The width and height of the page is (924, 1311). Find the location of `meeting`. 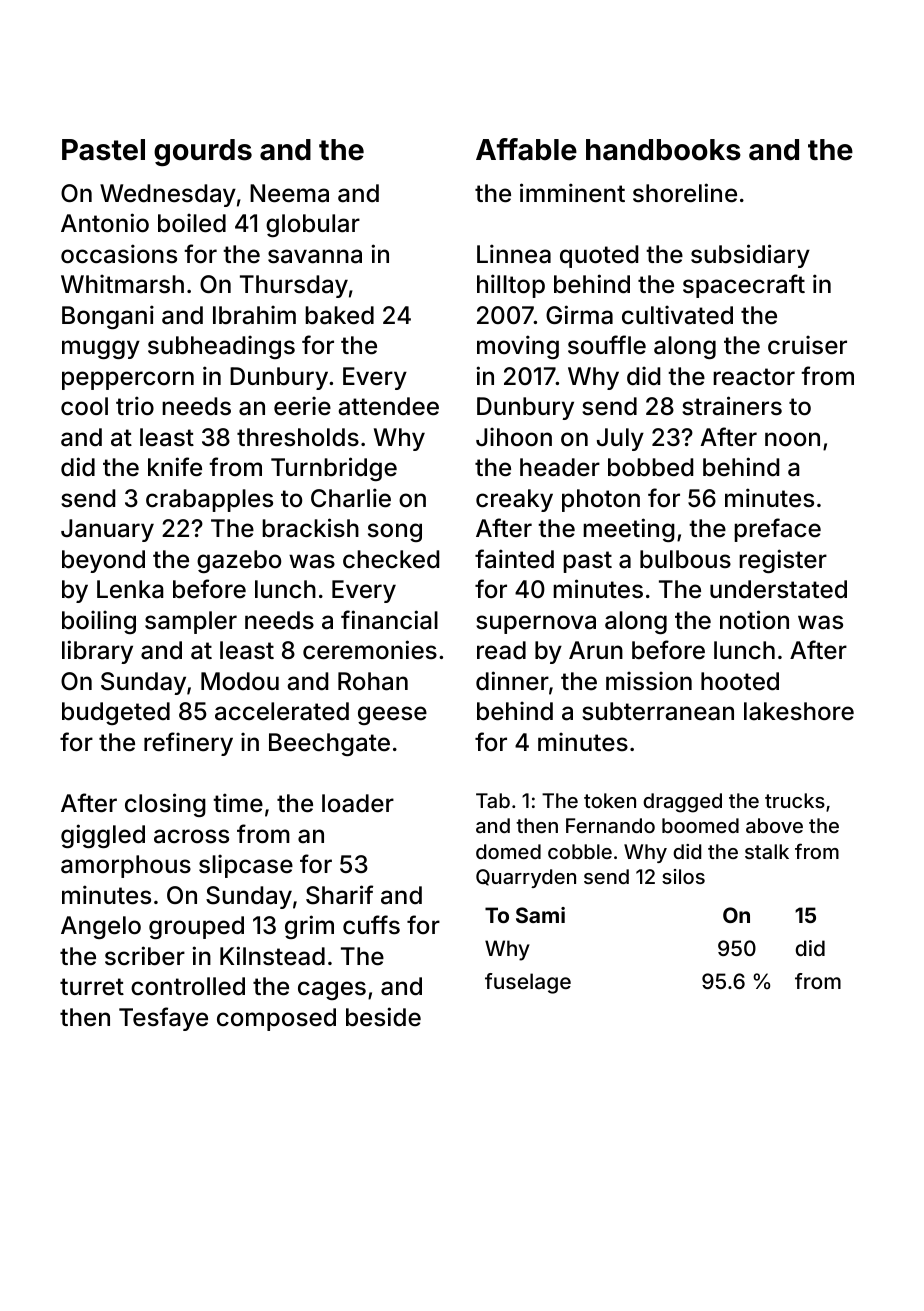

meeting is located at coordinates (629, 530).
